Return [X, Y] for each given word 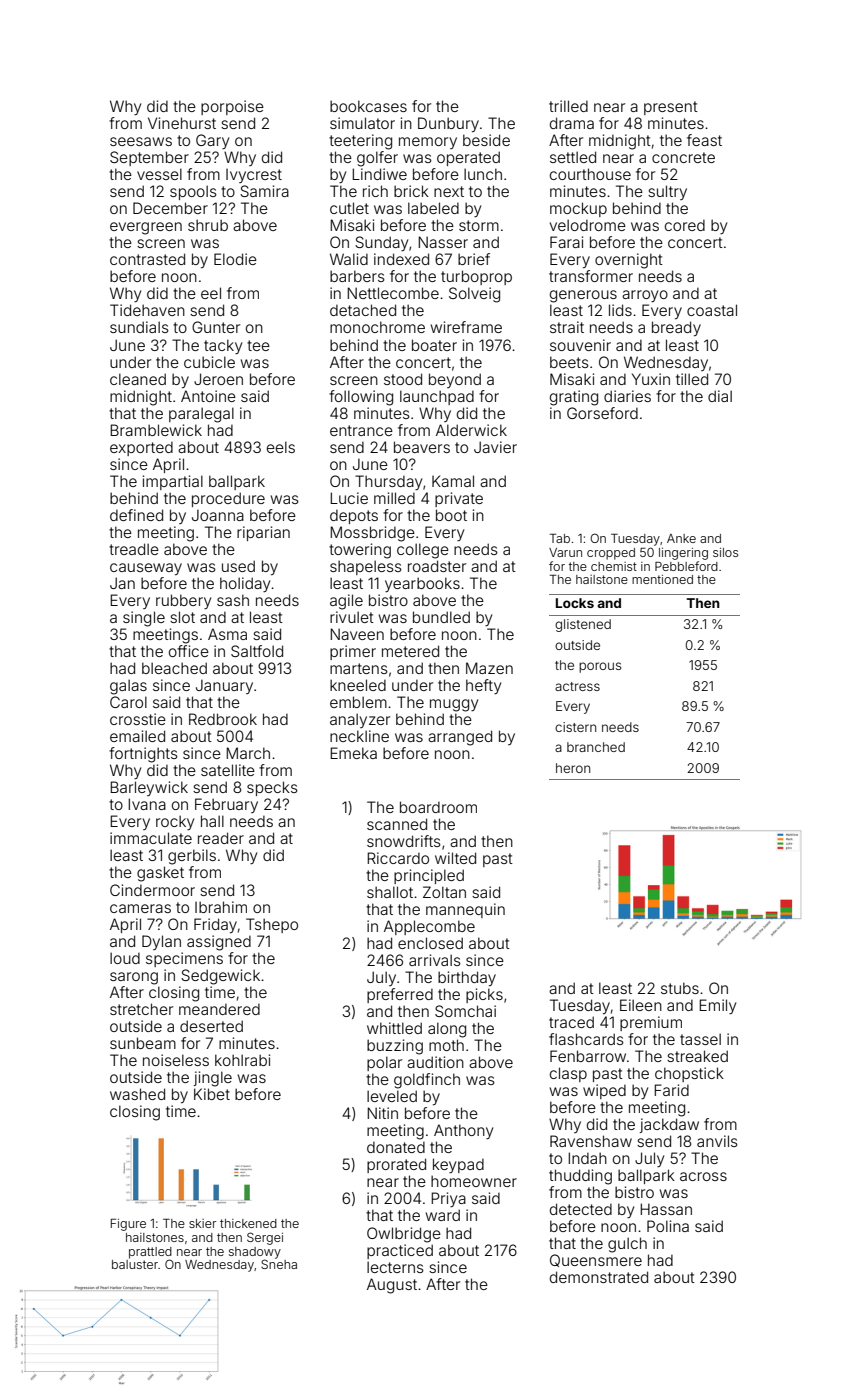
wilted [455, 858]
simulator [362, 123]
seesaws [141, 141]
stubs [680, 988]
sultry [667, 192]
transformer [591, 276]
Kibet [212, 1094]
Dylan [161, 942]
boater [434, 345]
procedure [228, 499]
